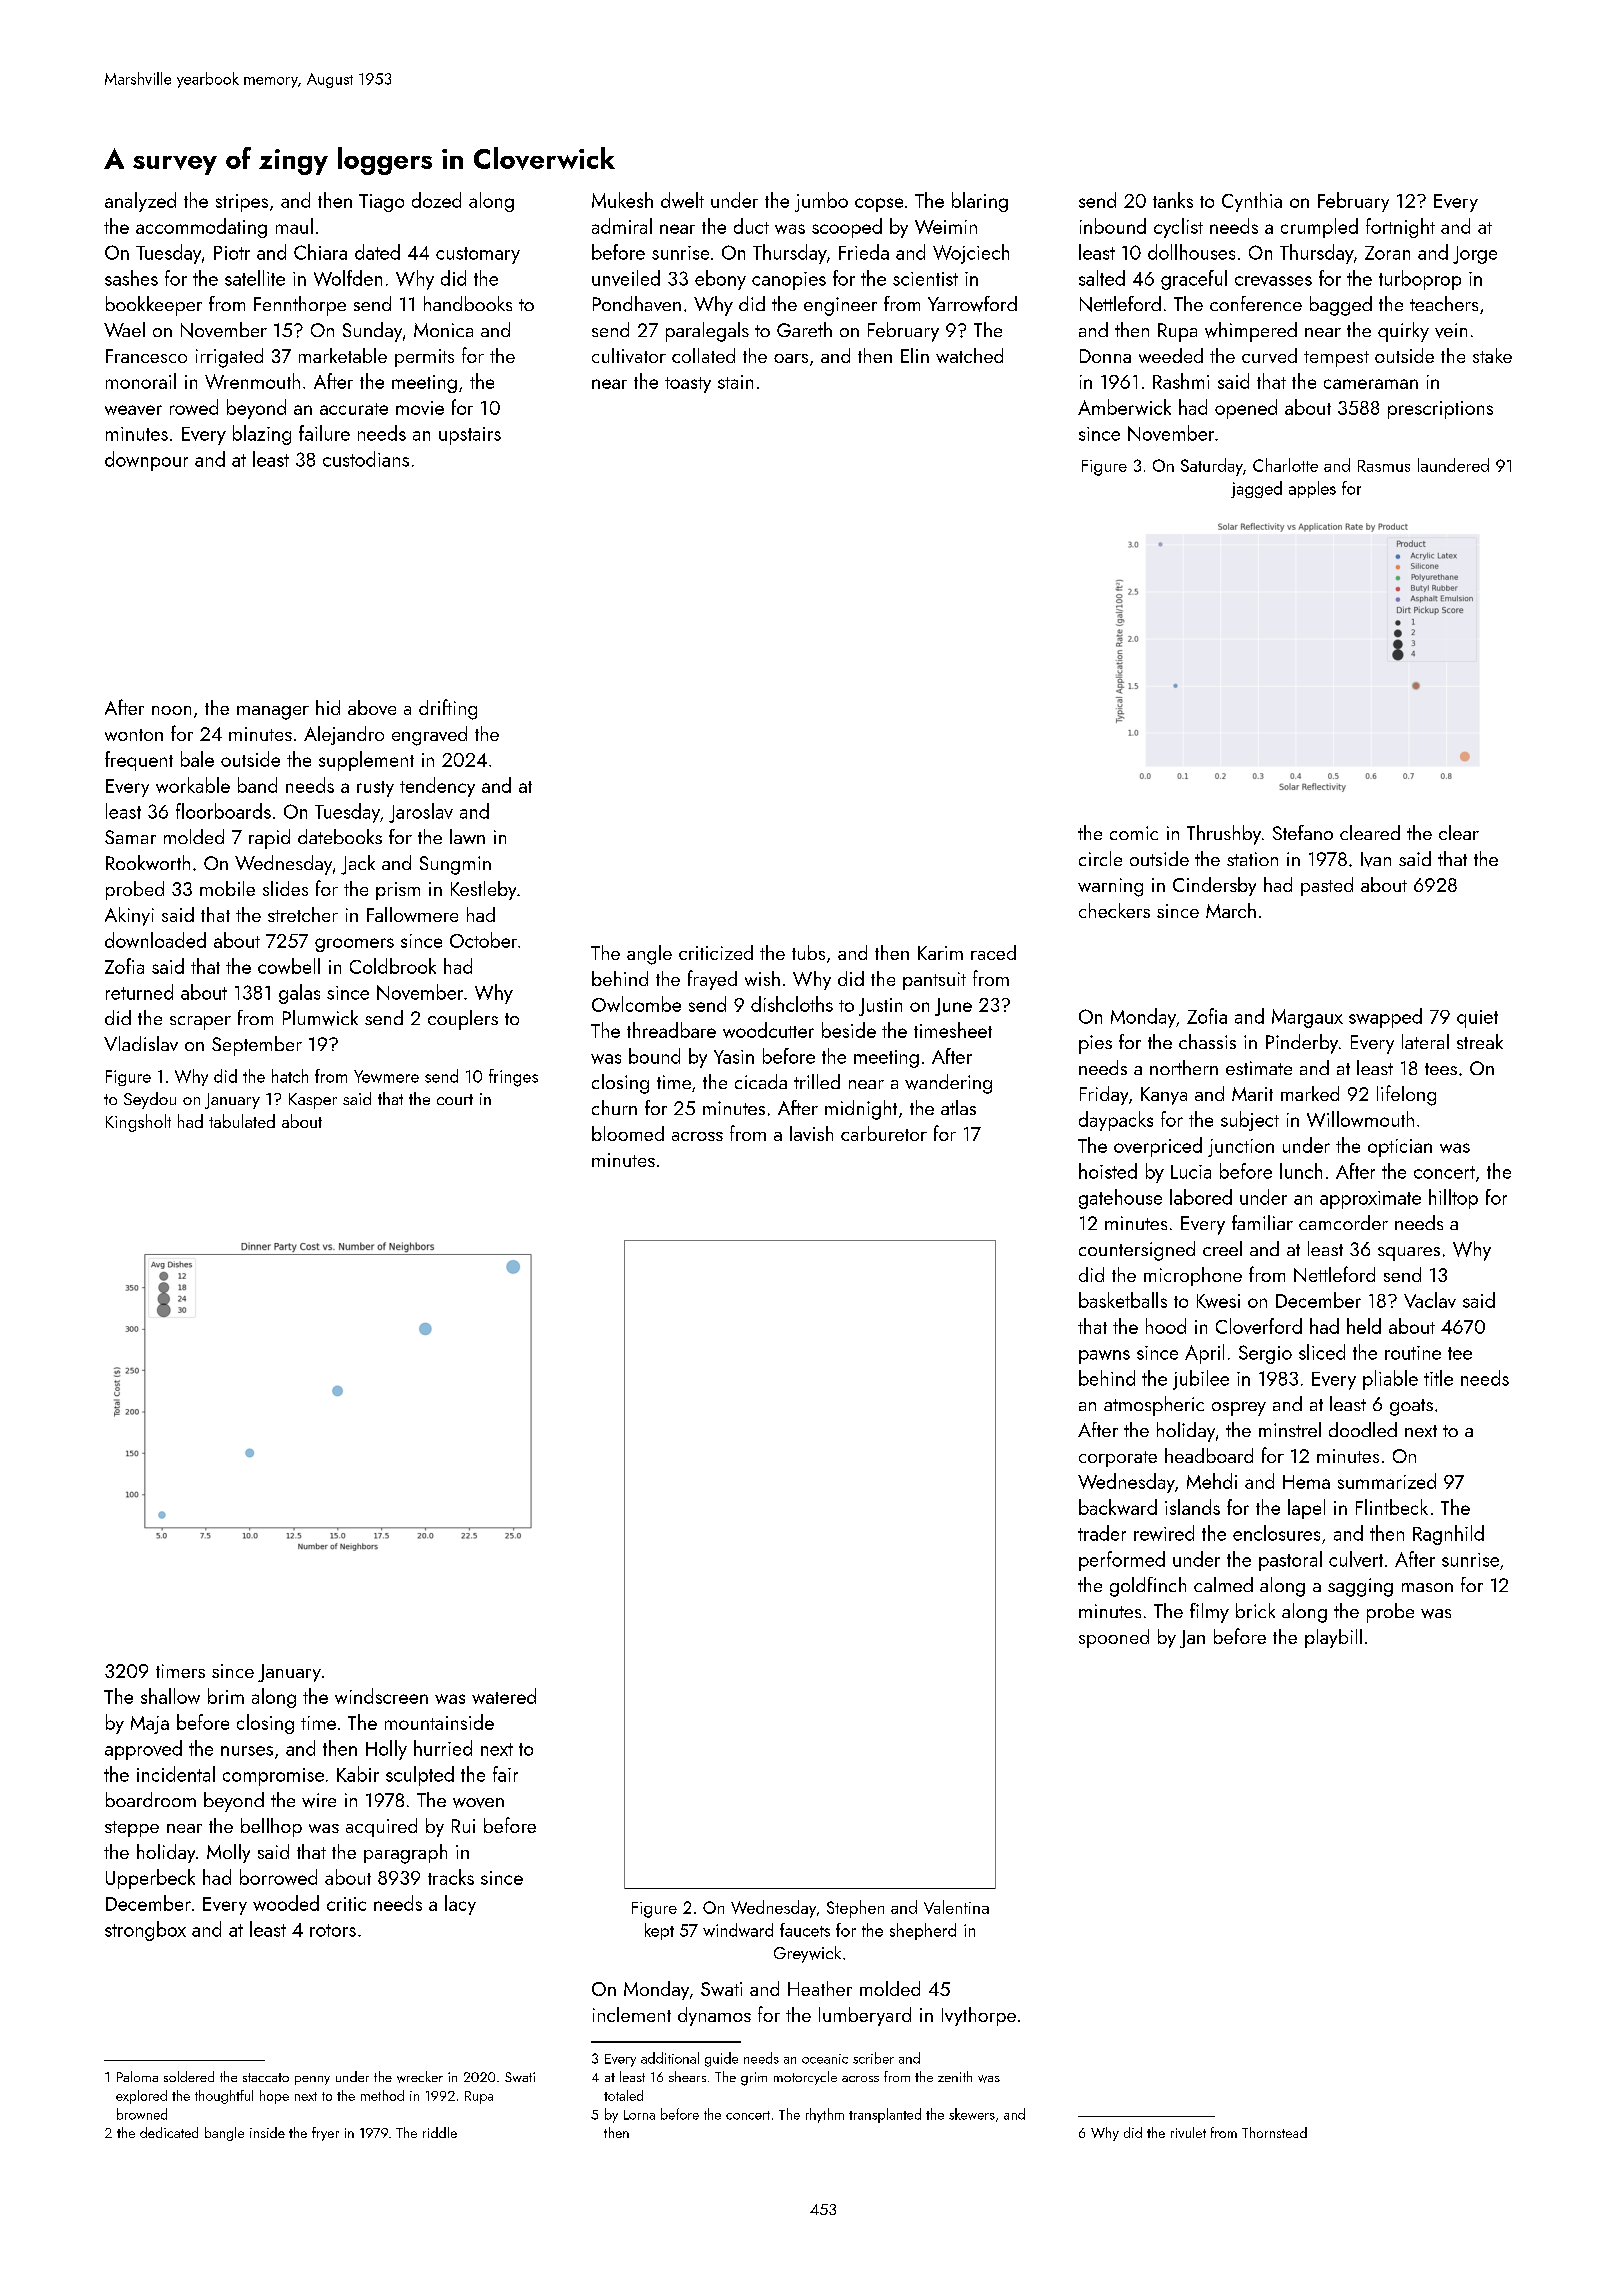 This image has height=2292, width=1620. Describe the element at coordinates (124, 329) in the image. I see `Wael` at that location.
